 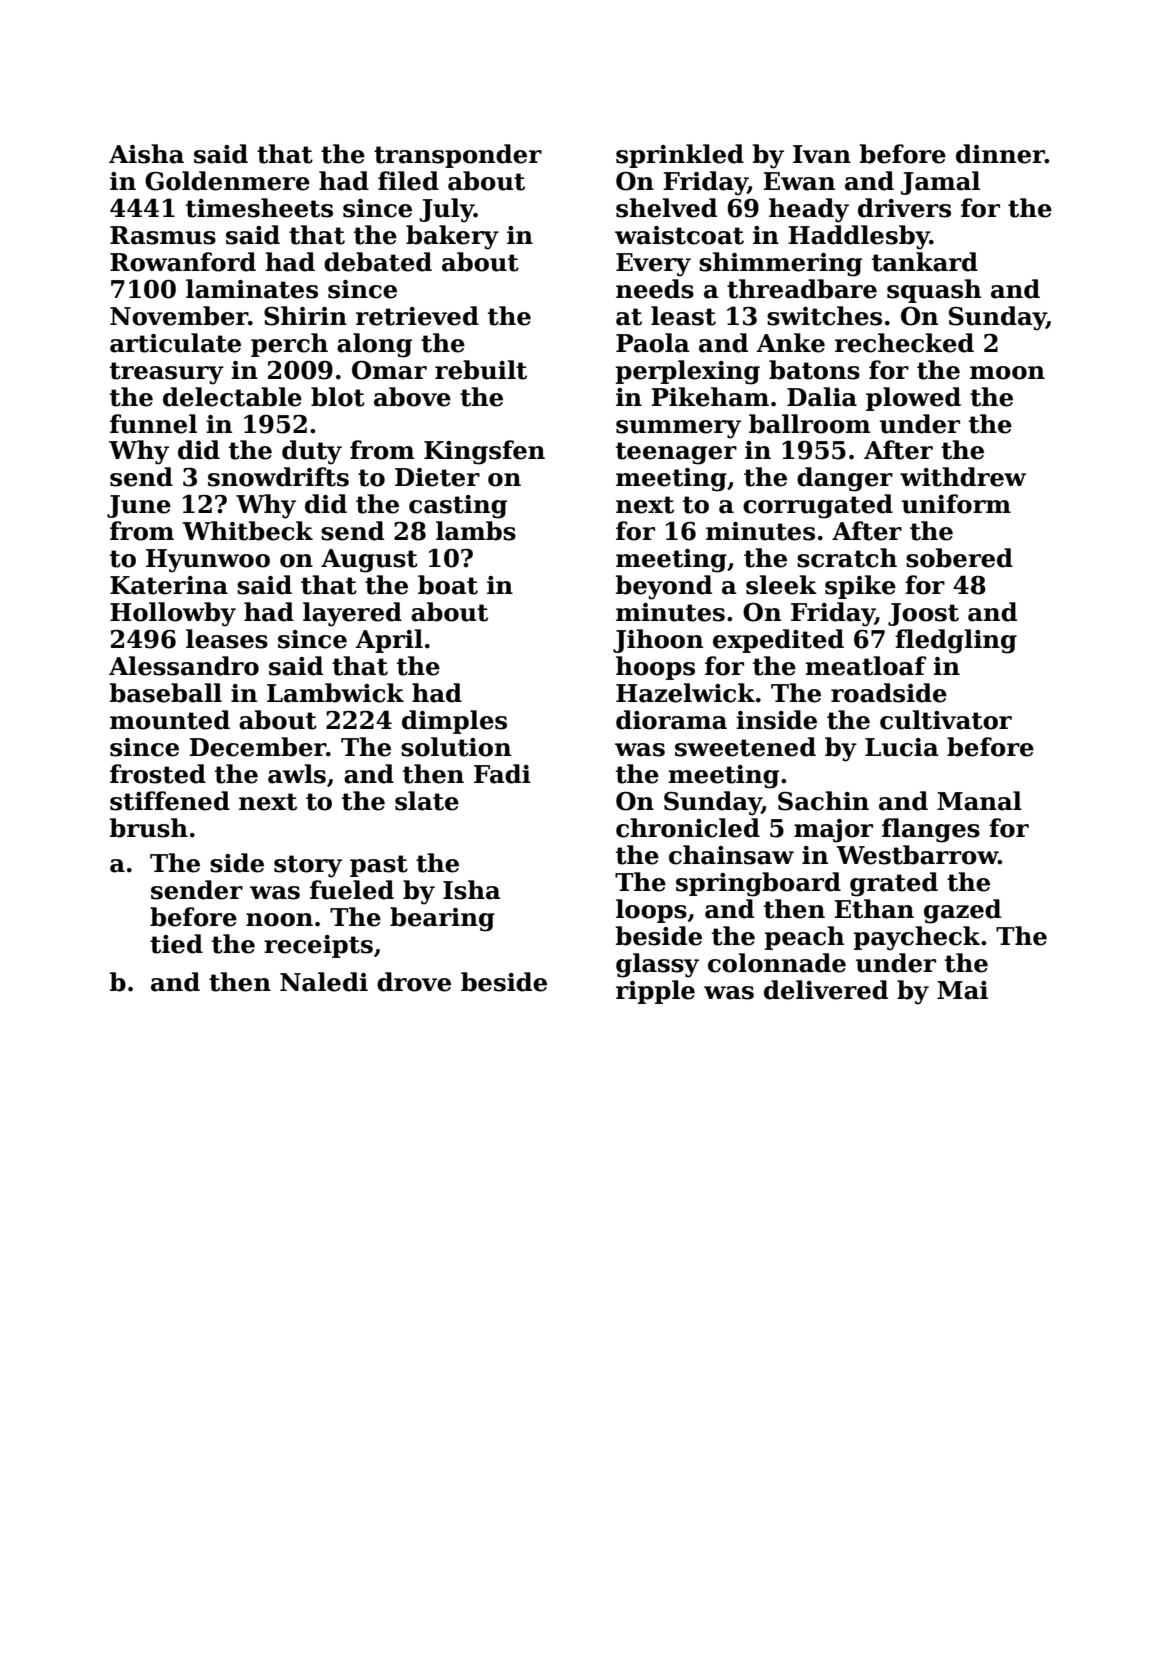 I want to click on tied, so click(x=176, y=944).
